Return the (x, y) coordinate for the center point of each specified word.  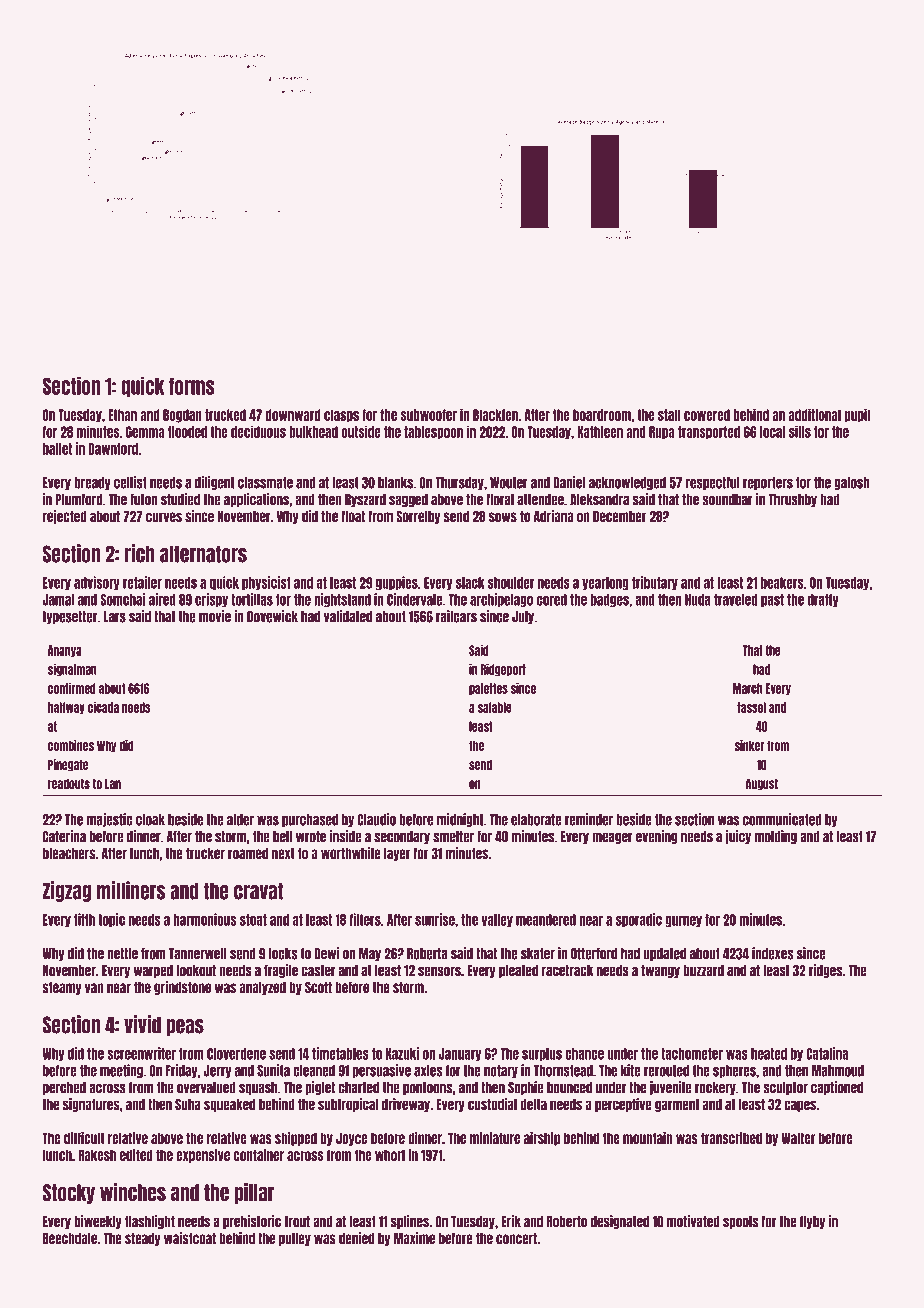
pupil (857, 415)
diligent (215, 483)
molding (776, 837)
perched (64, 1088)
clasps (341, 416)
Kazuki (402, 1053)
